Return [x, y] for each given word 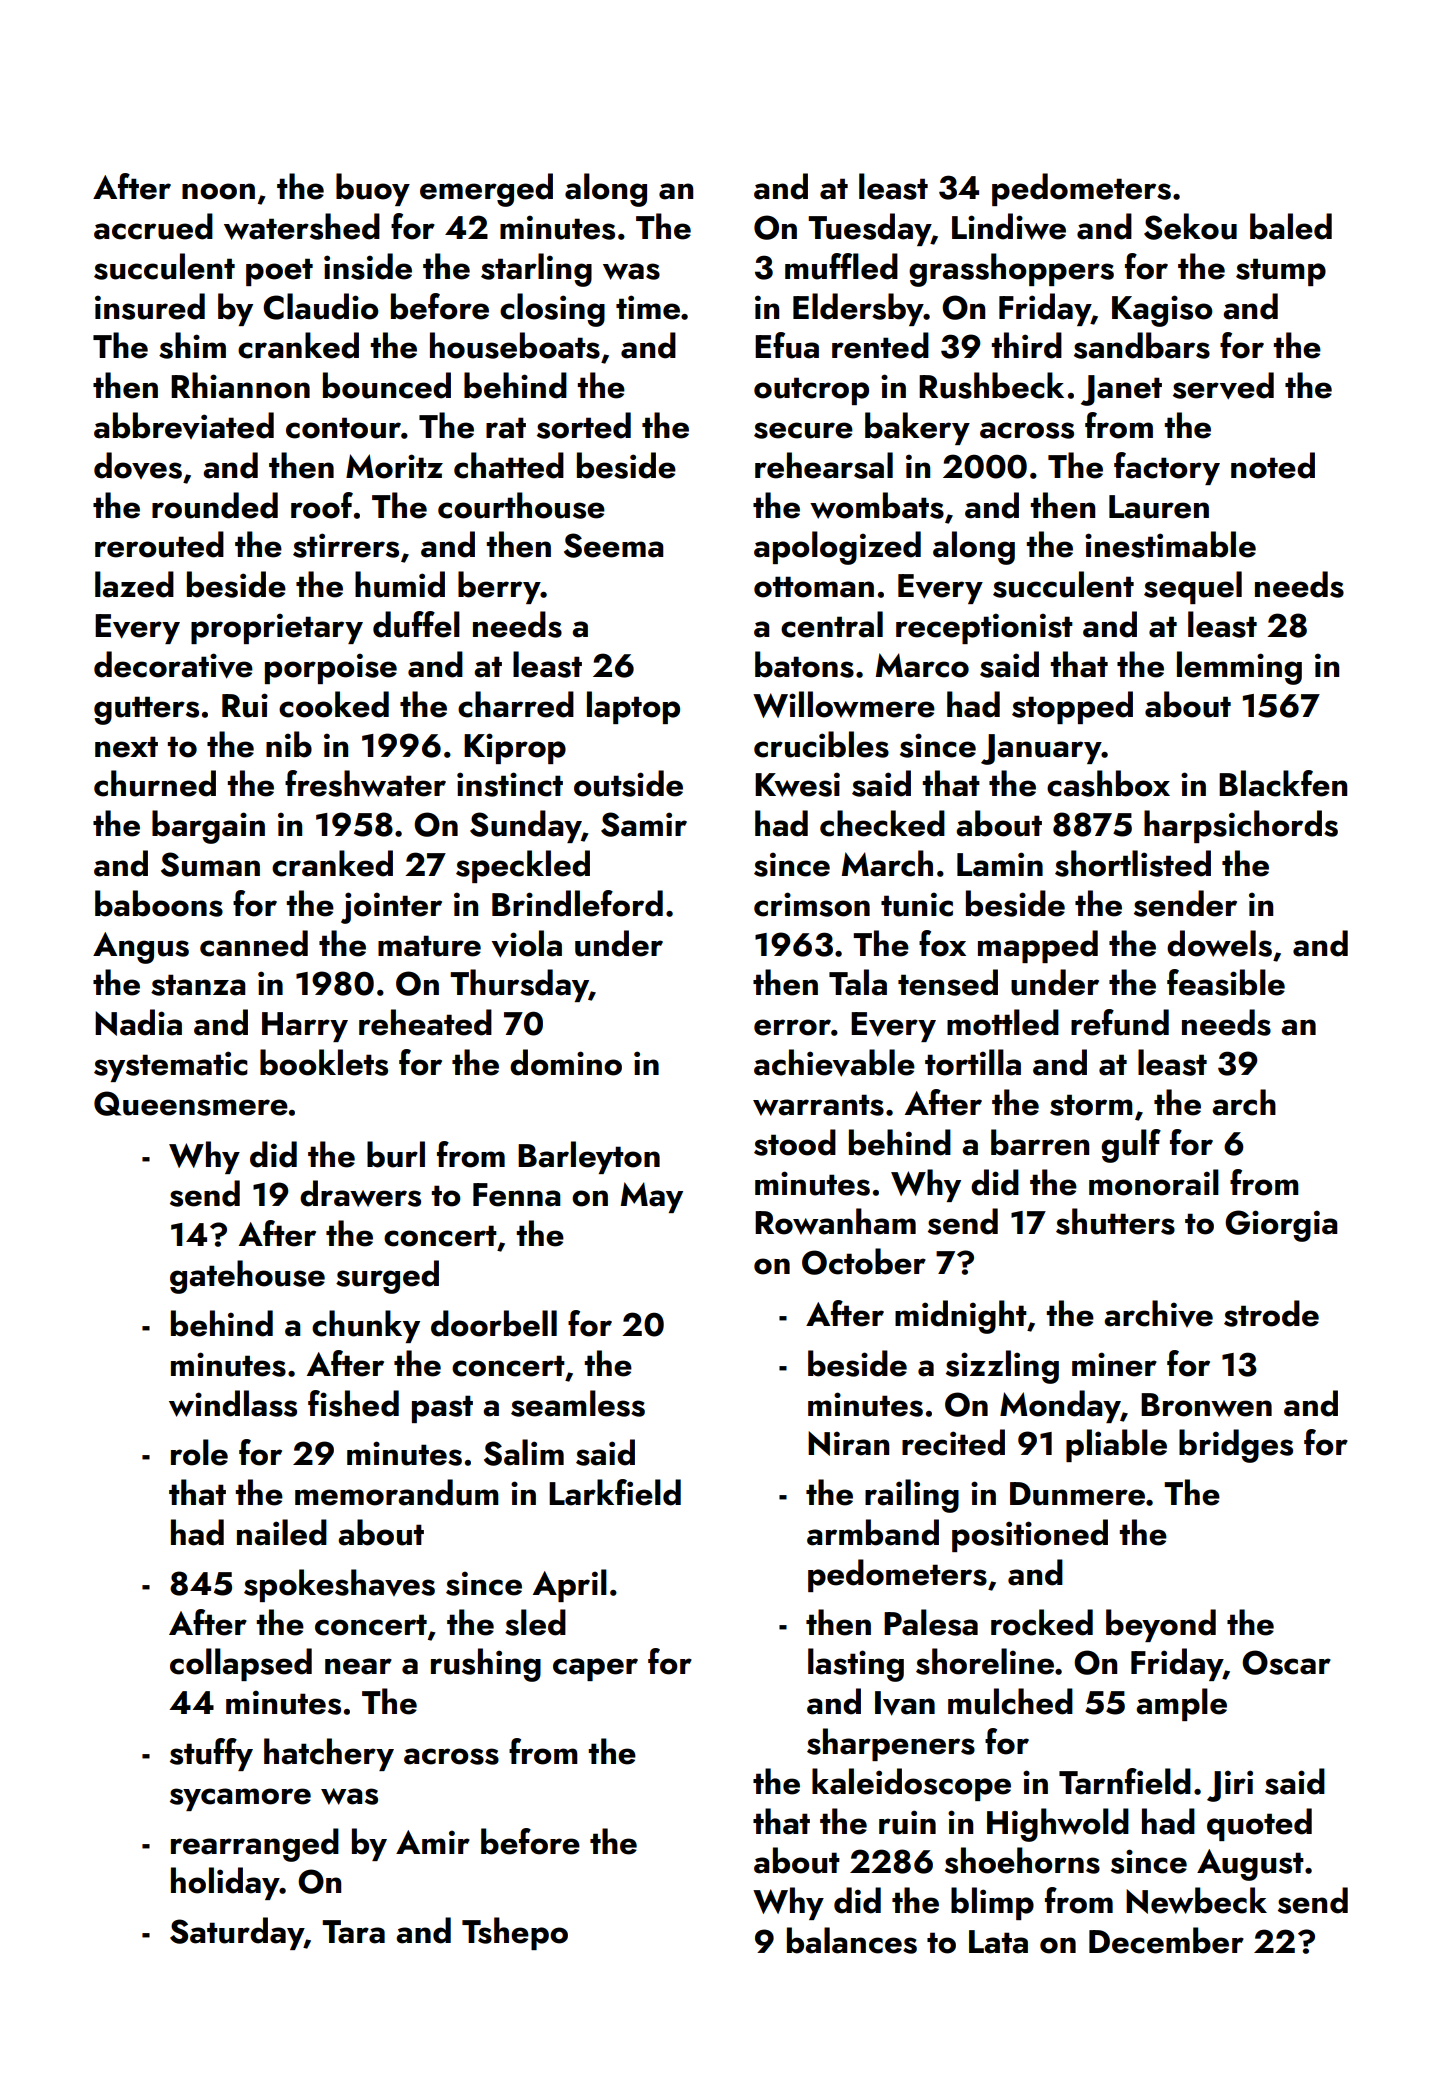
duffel [416, 624]
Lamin [1000, 864]
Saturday [237, 1933]
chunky [366, 1326]
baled [1291, 226]
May [652, 1197]
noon [218, 191]
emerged [486, 190]
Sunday [526, 826]
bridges [1236, 1446]
